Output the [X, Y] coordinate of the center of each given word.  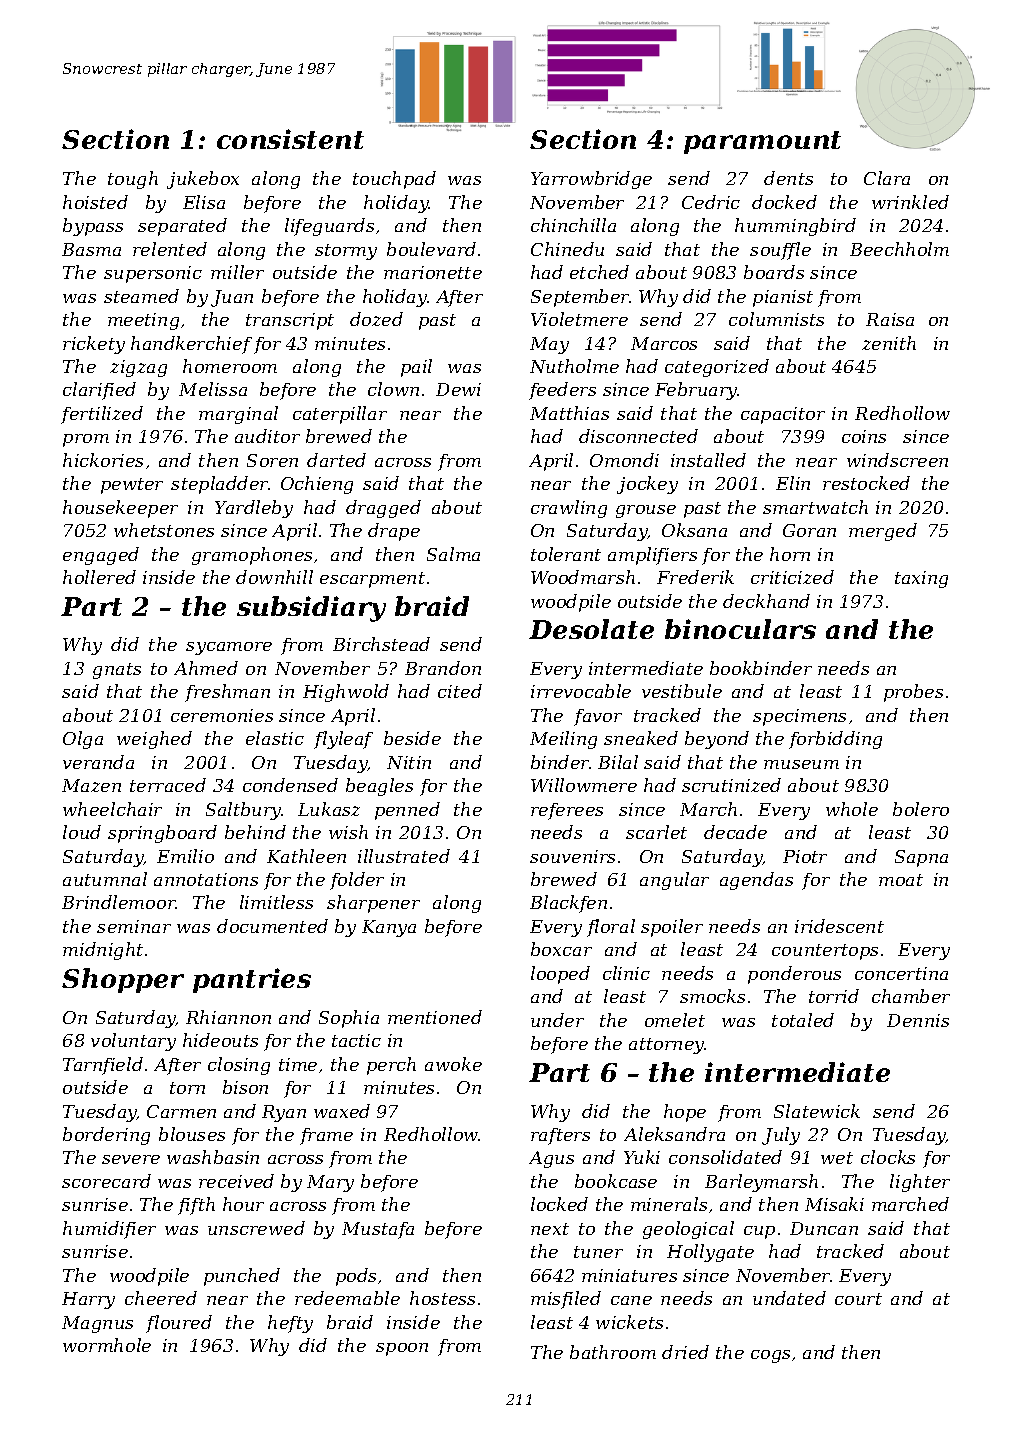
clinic [626, 973]
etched [599, 272]
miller [237, 272]
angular [674, 881]
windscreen [897, 460]
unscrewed [256, 1228]
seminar [134, 926]
